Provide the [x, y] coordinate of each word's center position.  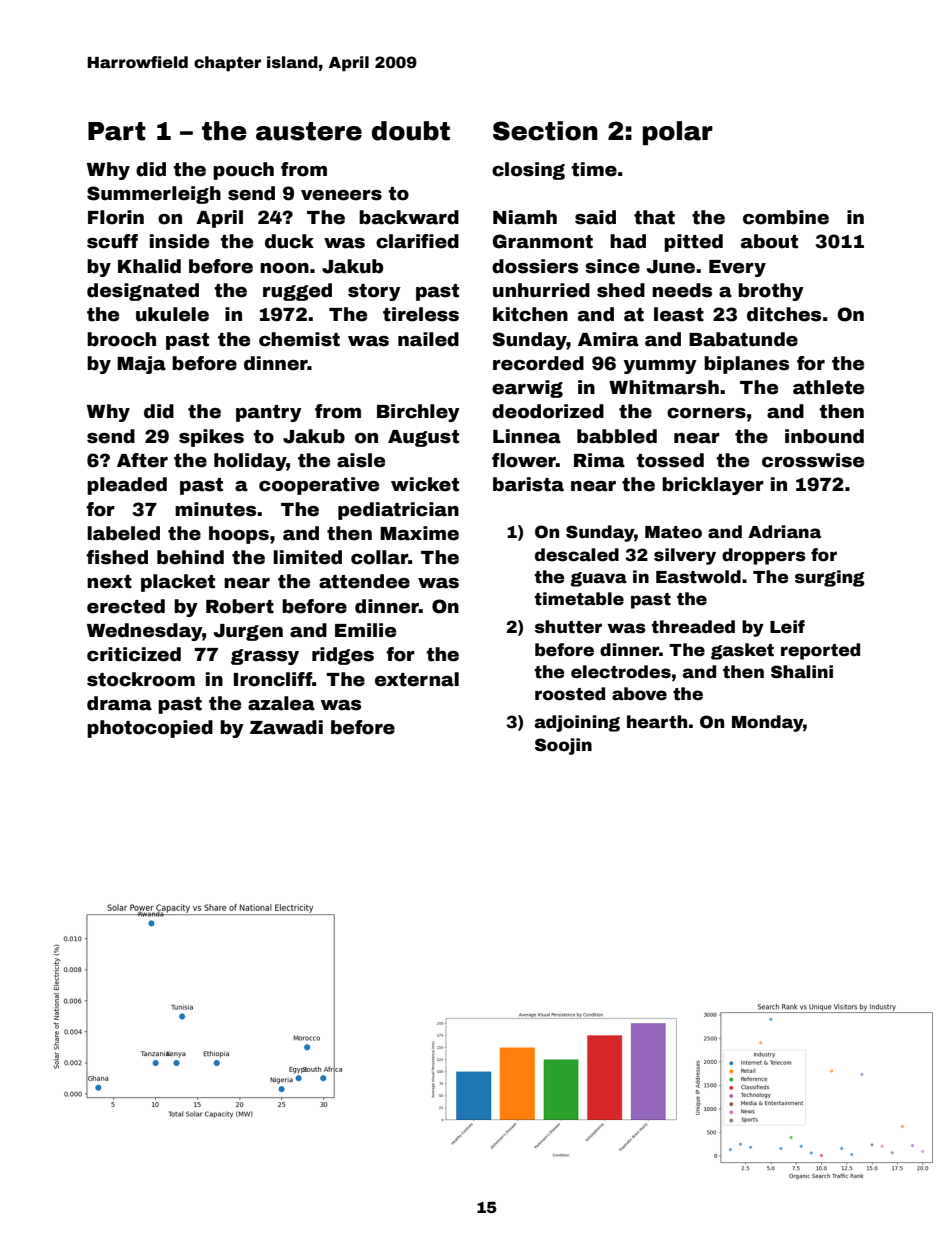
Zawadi [286, 727]
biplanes [746, 365]
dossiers [535, 266]
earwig [527, 389]
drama [119, 703]
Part [117, 131]
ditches [784, 314]
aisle [361, 460]
